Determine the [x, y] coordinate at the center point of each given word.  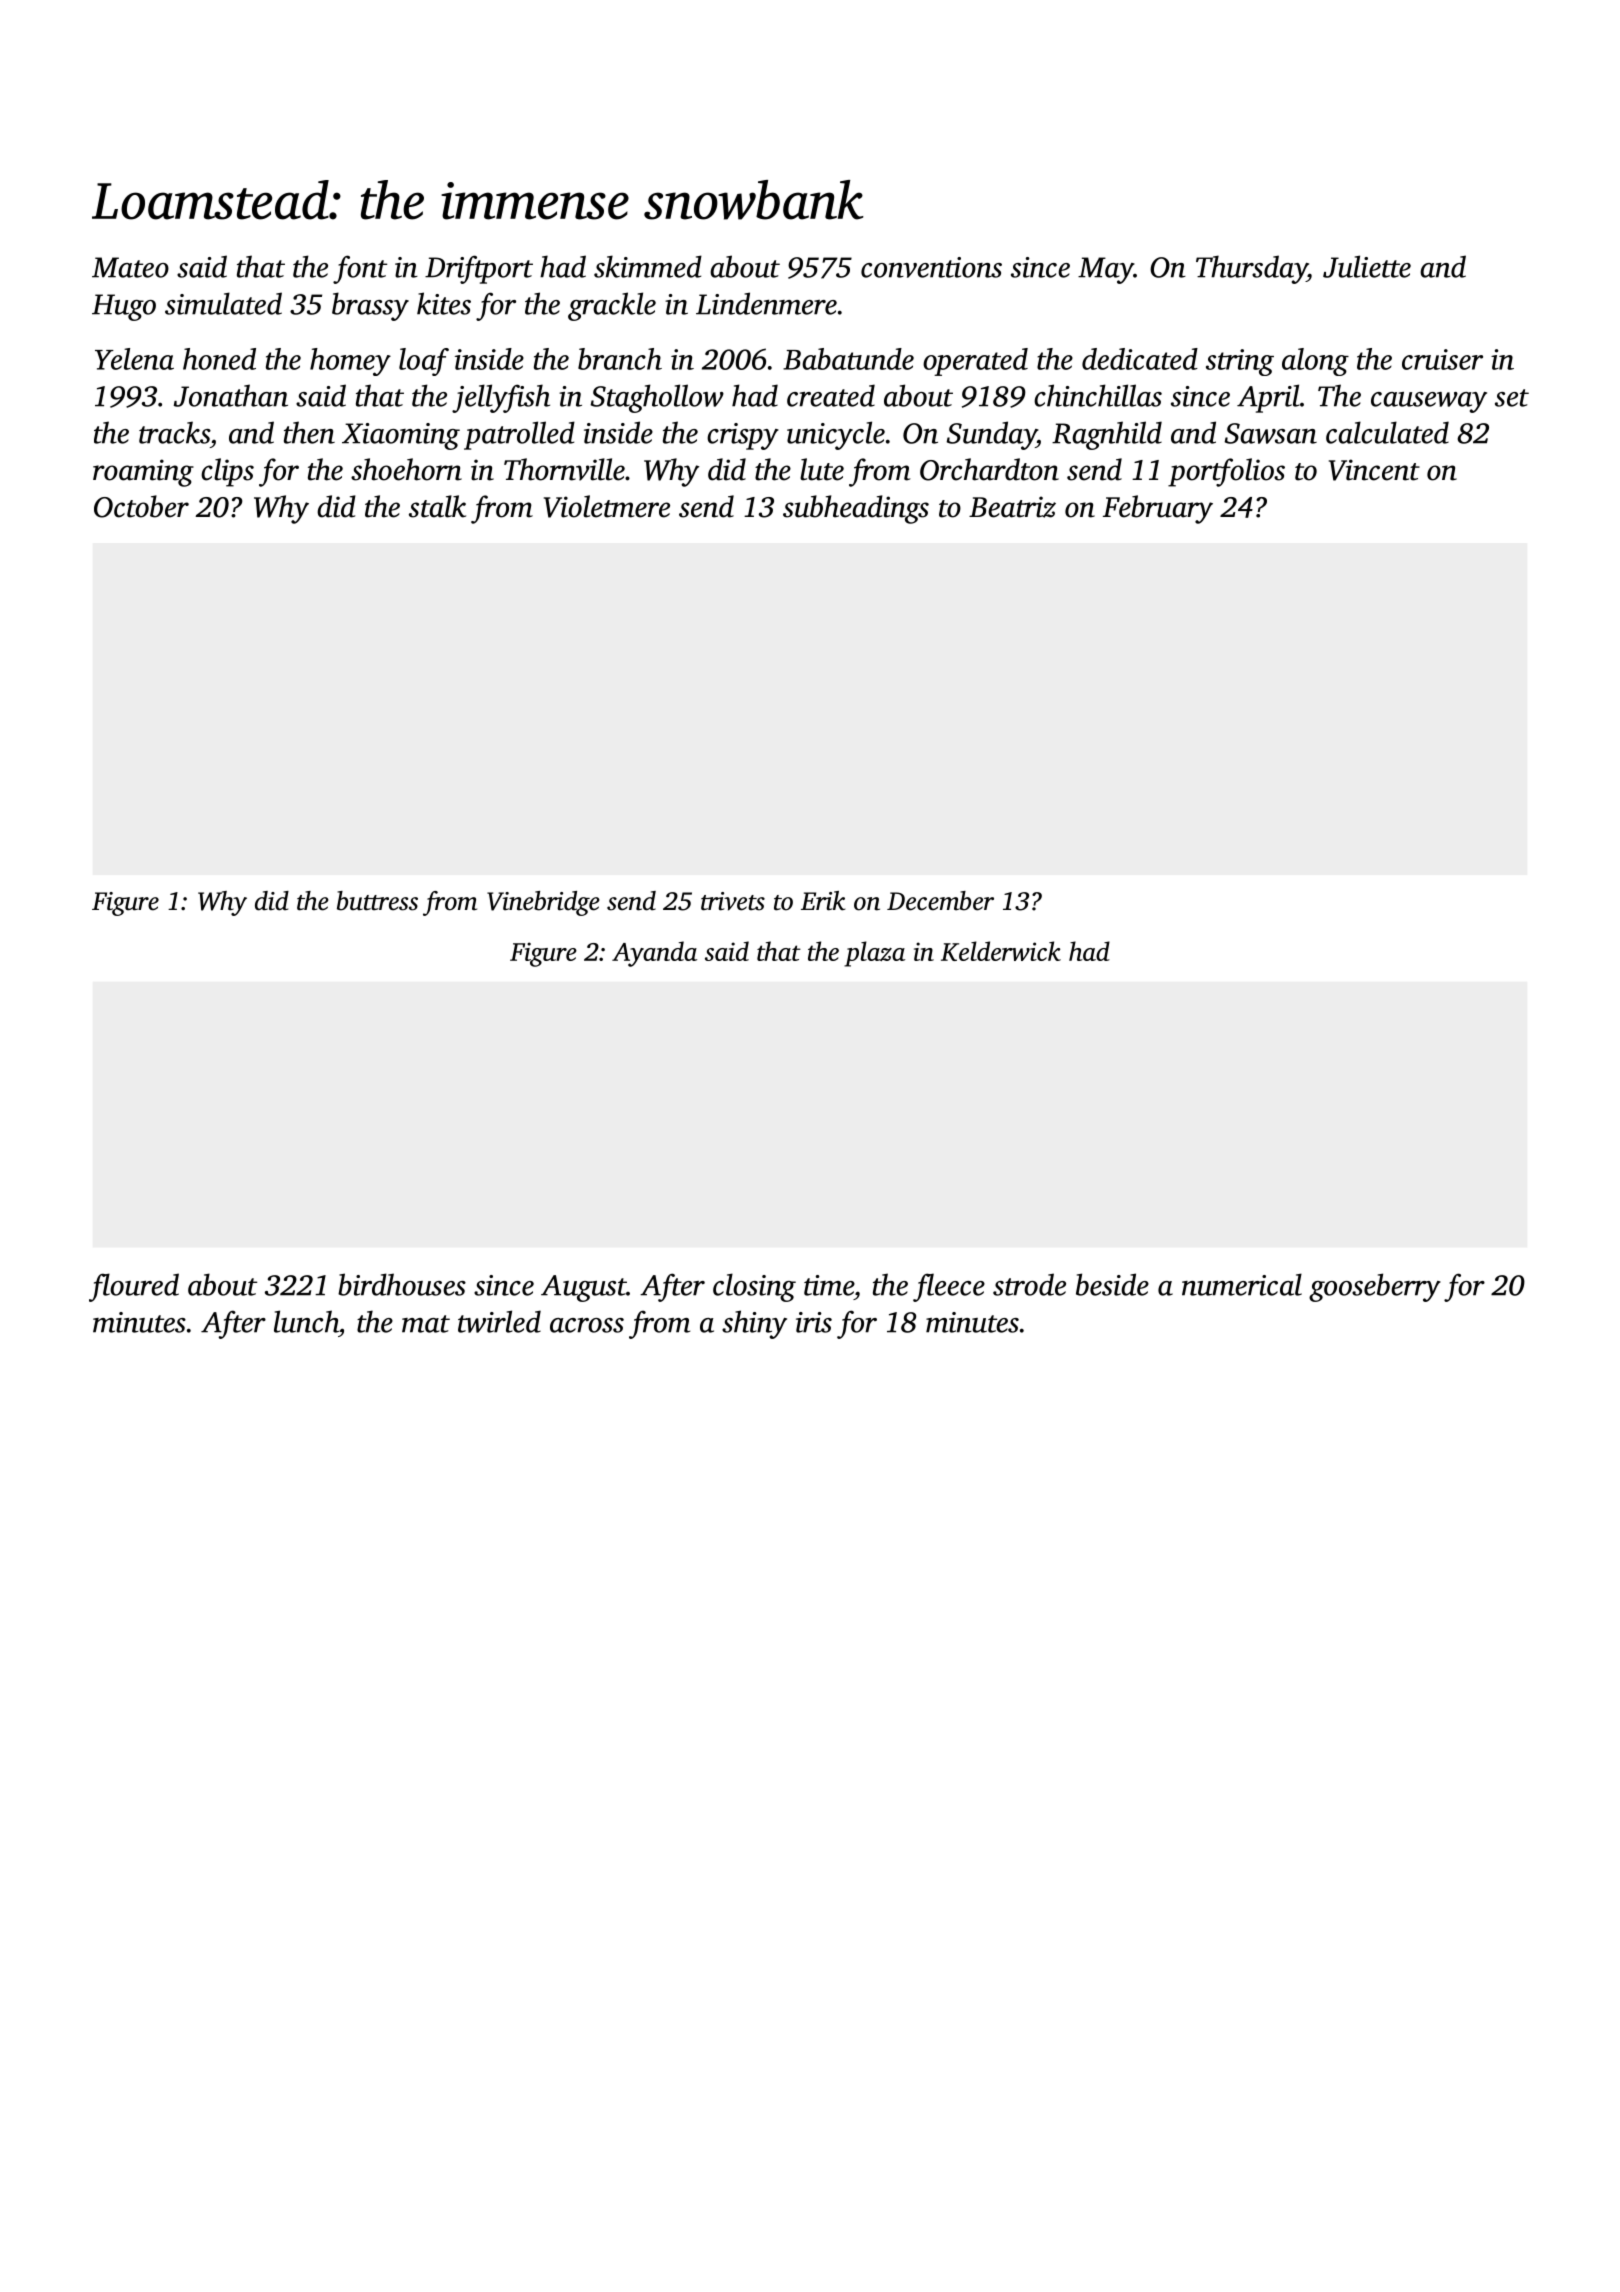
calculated [1387, 432]
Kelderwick [1001, 951]
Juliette [1367, 266]
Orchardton [989, 469]
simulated [223, 303]
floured [134, 1287]
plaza [874, 954]
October [141, 506]
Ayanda [654, 954]
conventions [931, 267]
